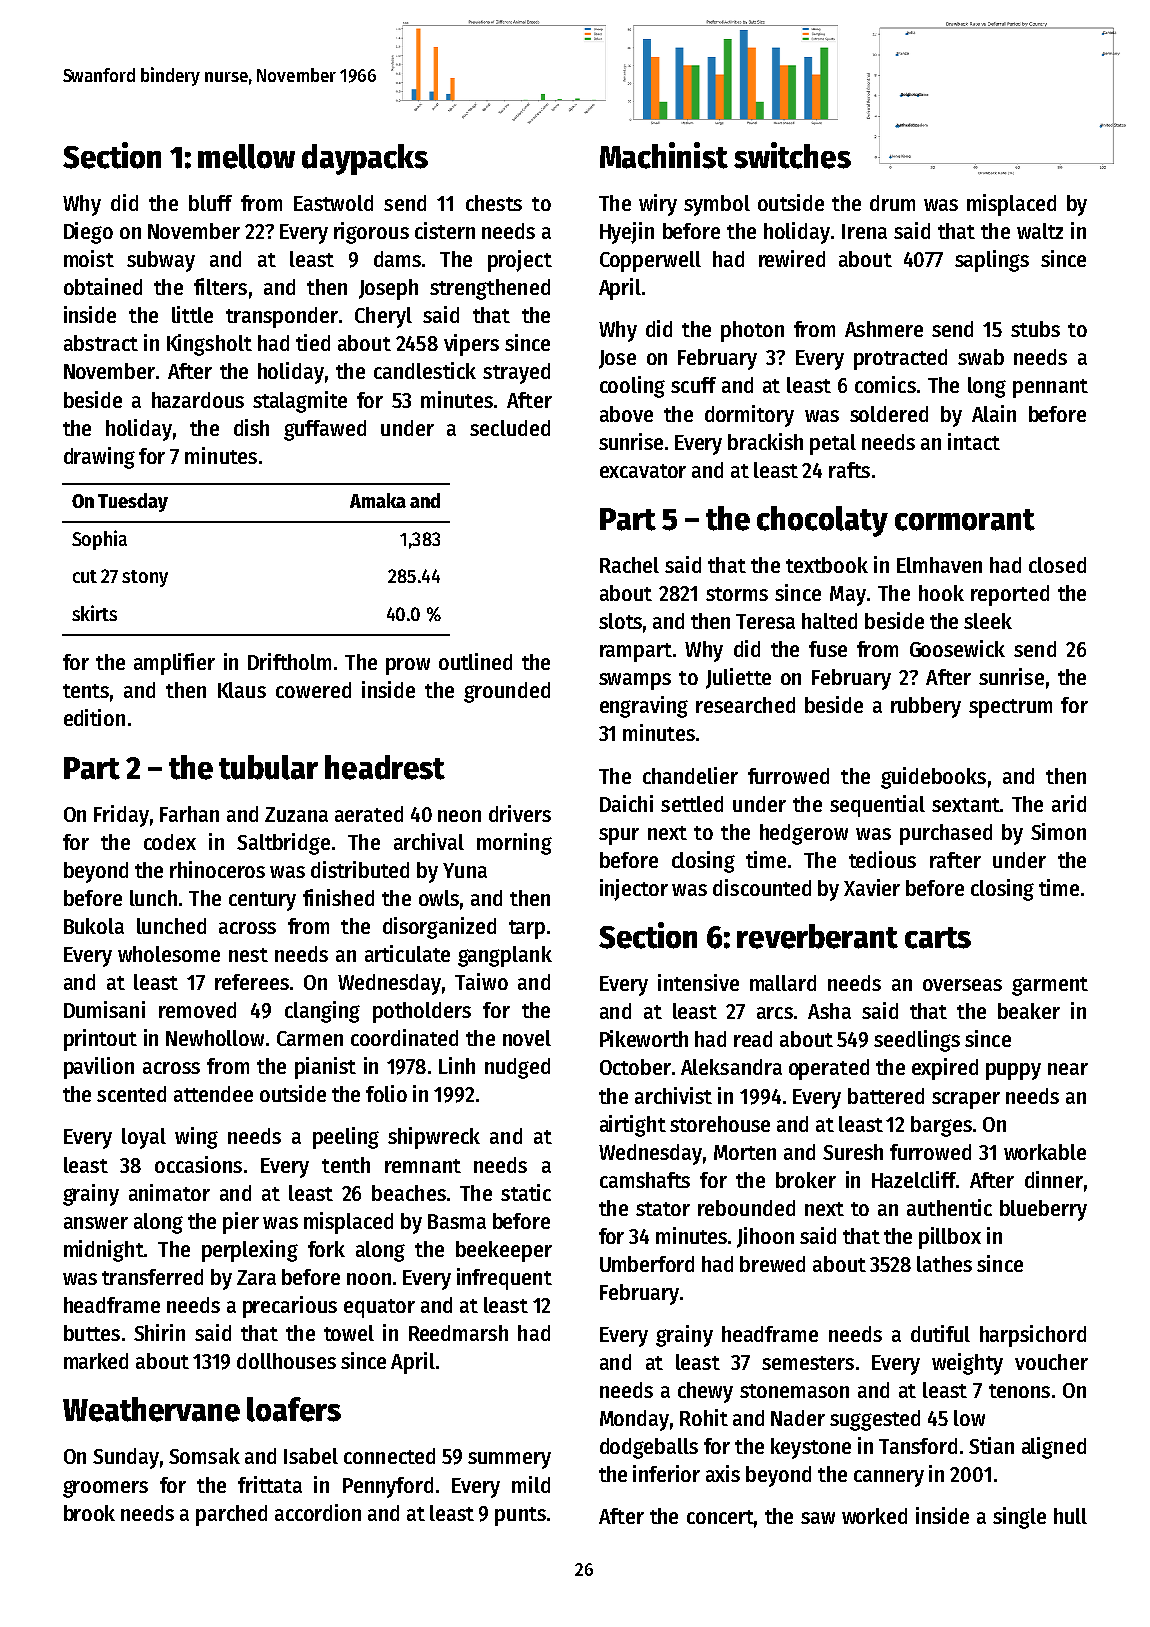 This screenshot has height=1627, width=1150. I want to click on Bukola, so click(94, 926).
